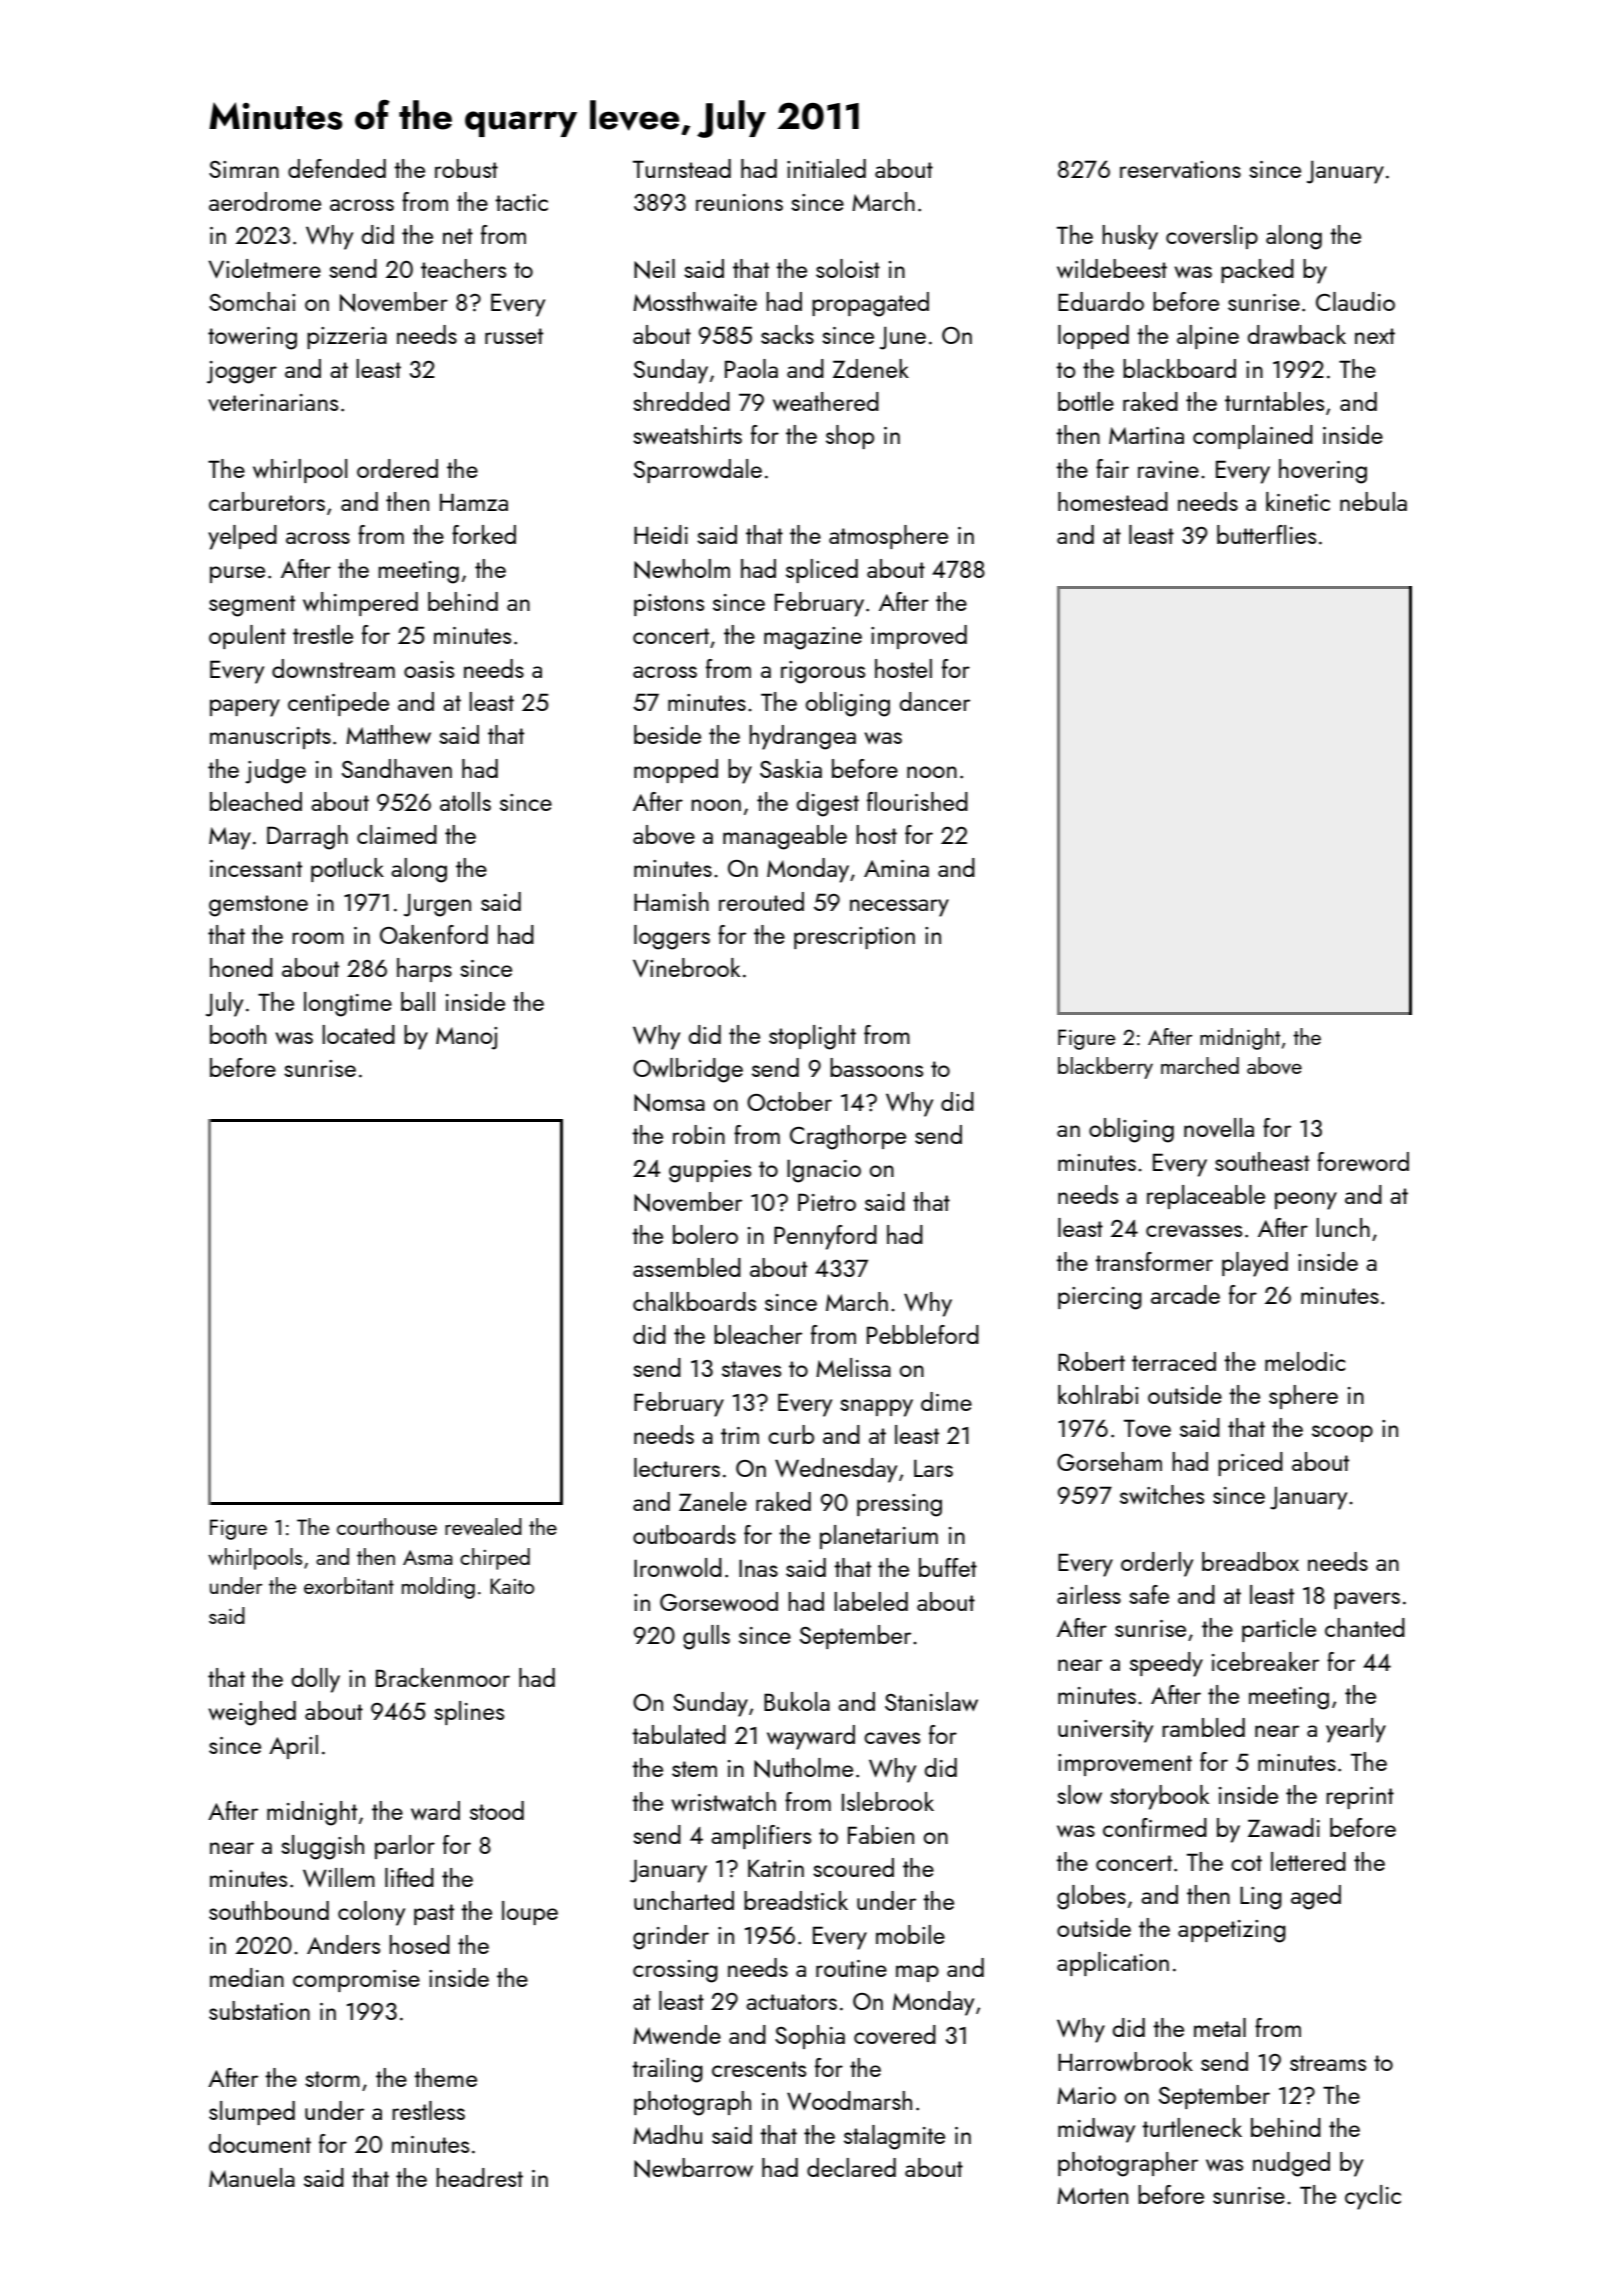 This screenshot has height=2292, width=1620. Describe the element at coordinates (337, 168) in the screenshot. I see `defended` at that location.
